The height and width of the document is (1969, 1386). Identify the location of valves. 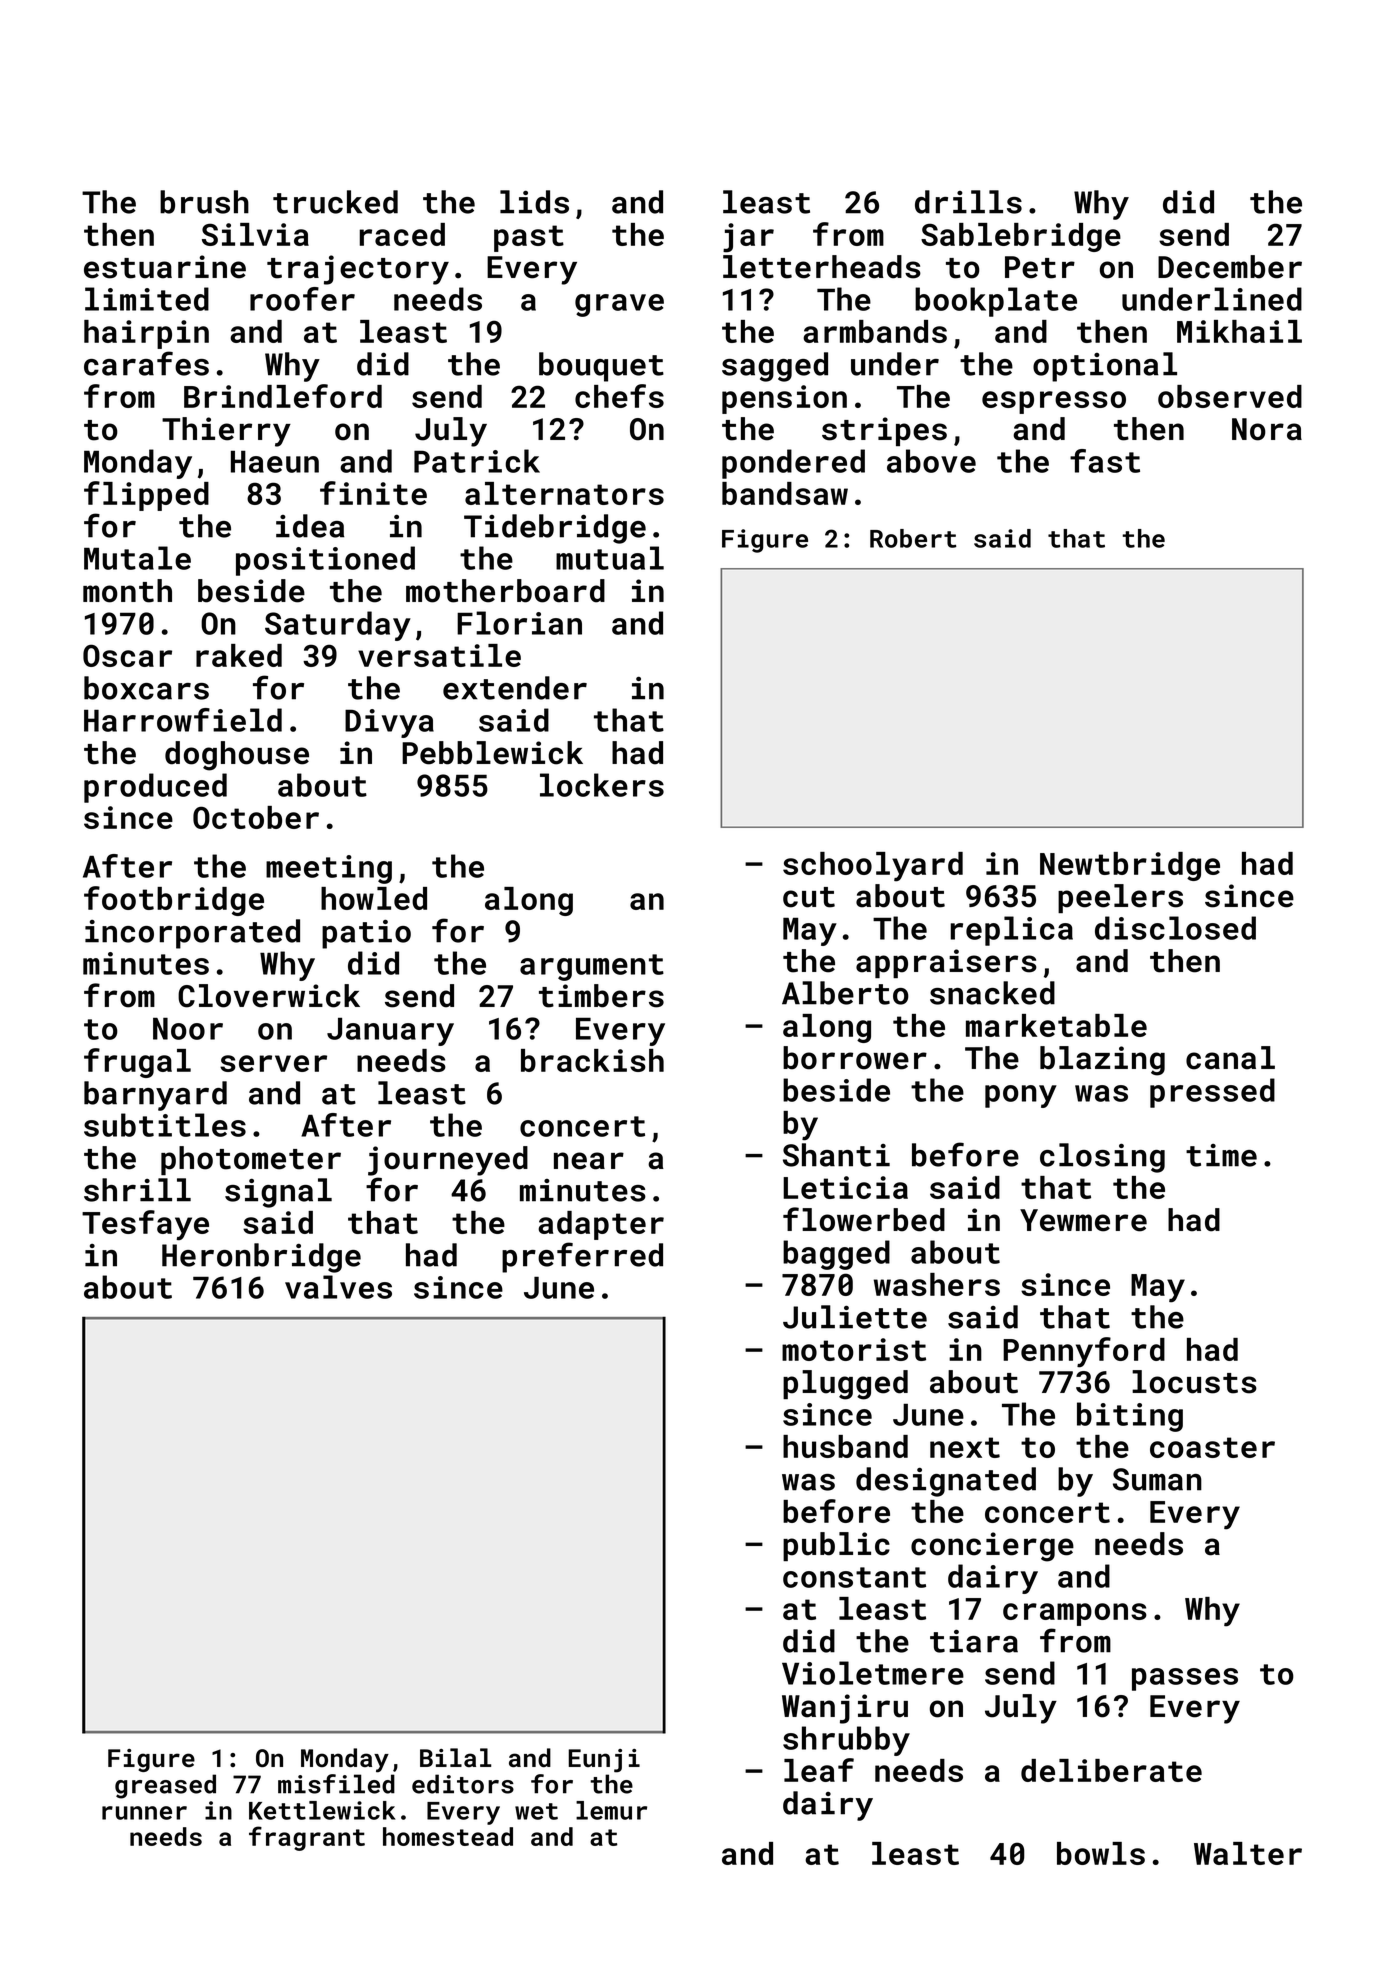
(338, 1287).
